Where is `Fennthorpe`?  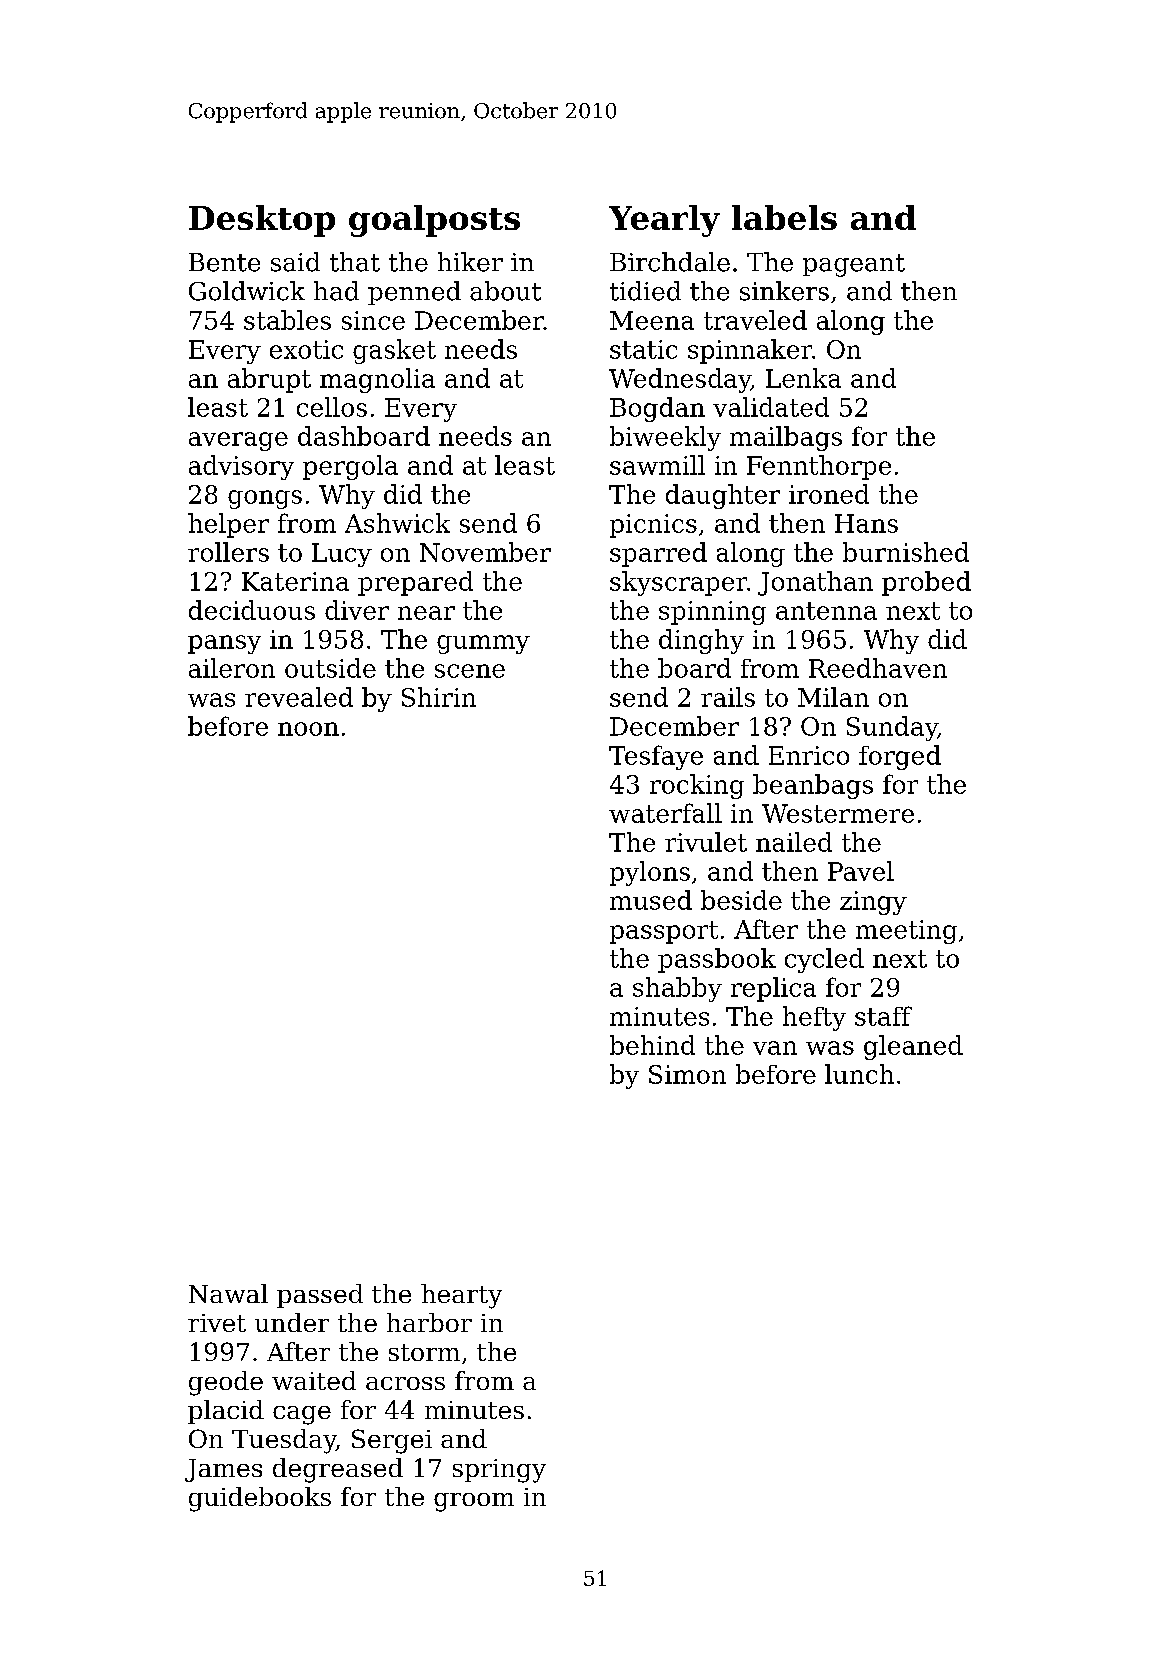 Fennthorpe is located at coordinates (819, 467).
